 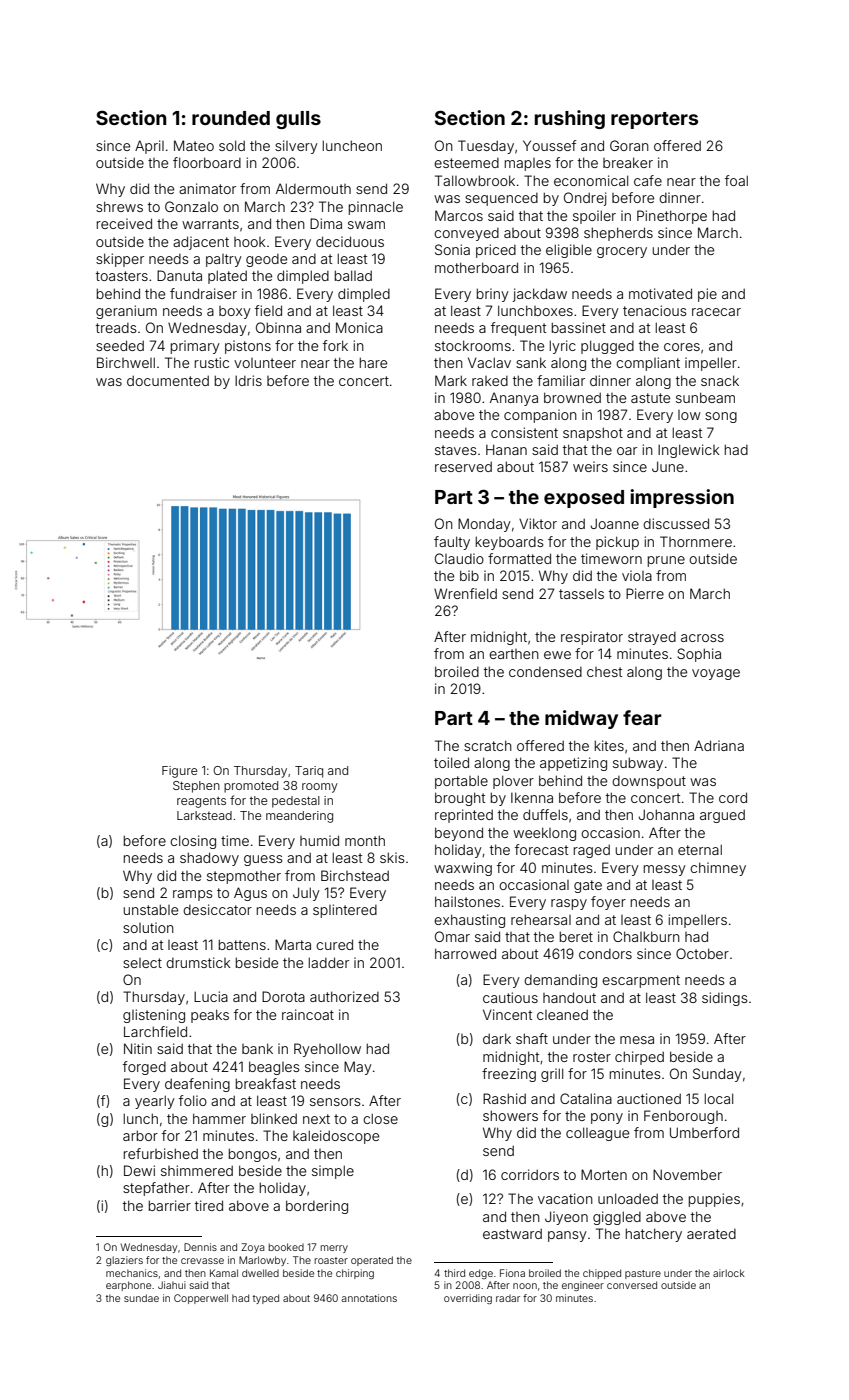 I want to click on gulls, so click(x=298, y=120).
